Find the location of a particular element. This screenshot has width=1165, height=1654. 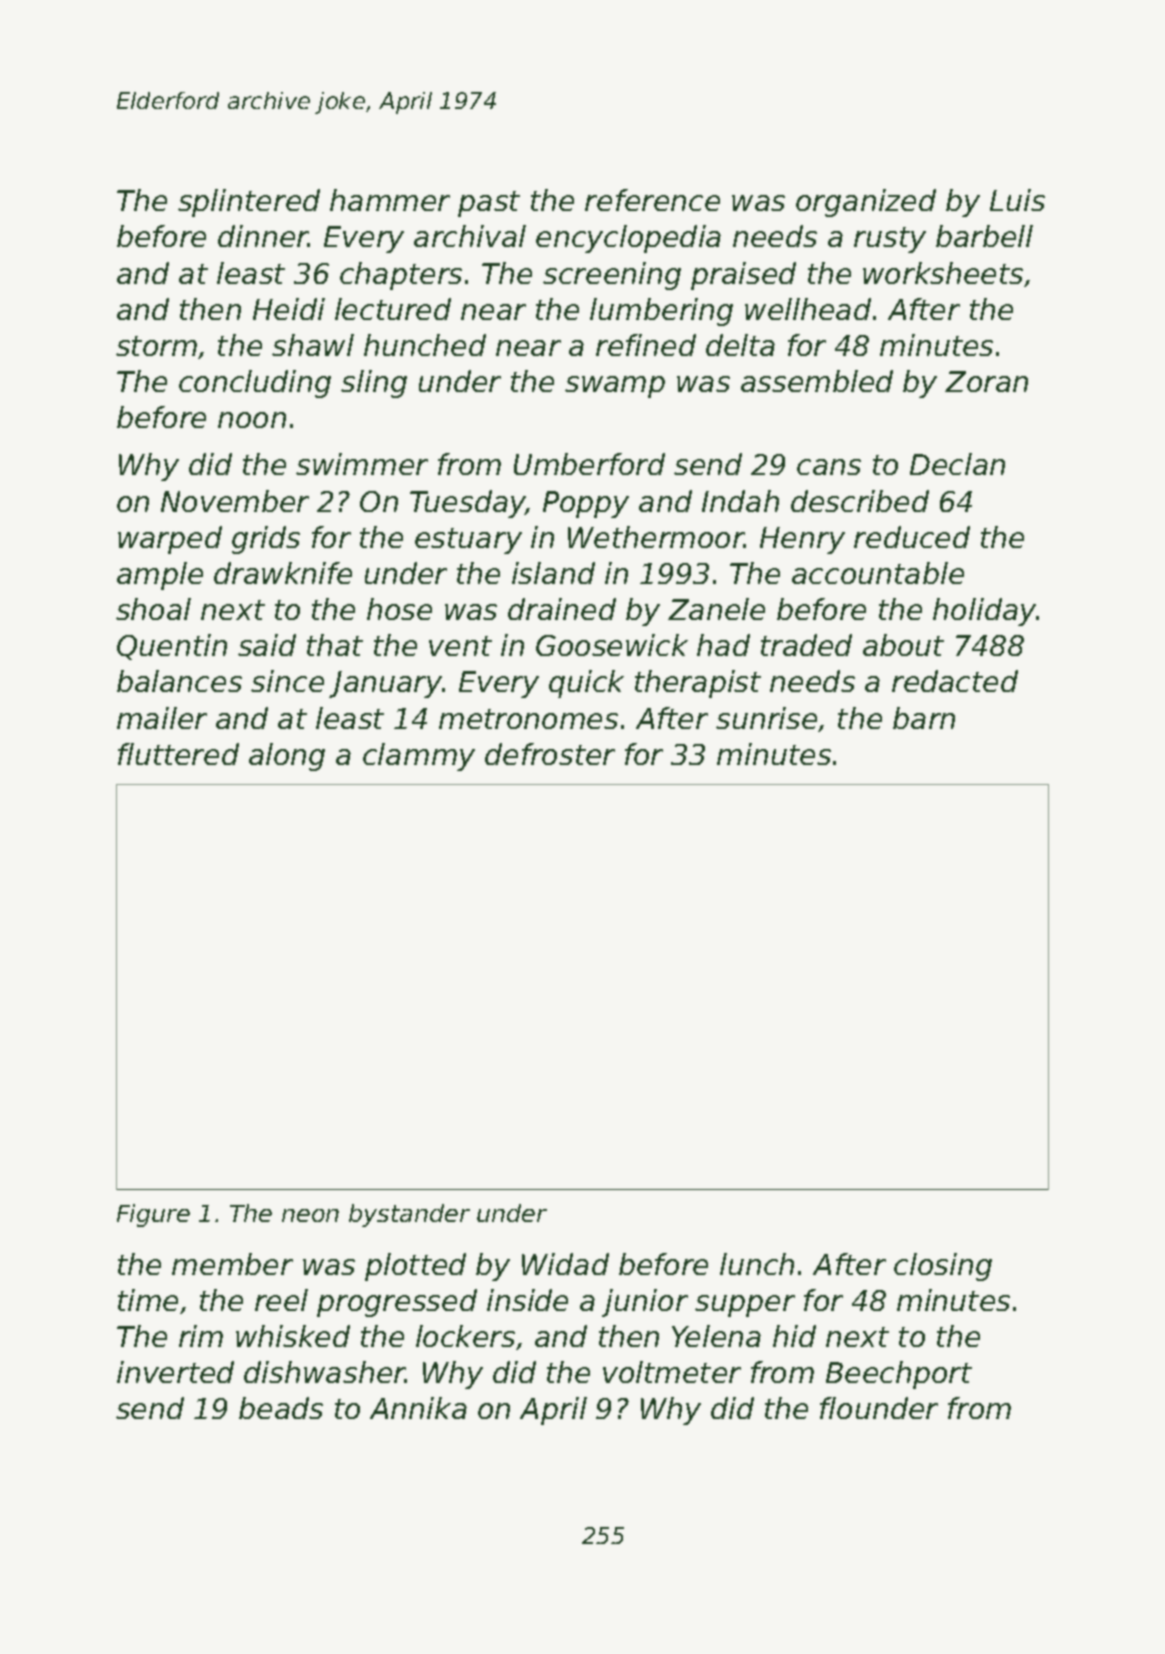

hammer is located at coordinates (390, 200).
